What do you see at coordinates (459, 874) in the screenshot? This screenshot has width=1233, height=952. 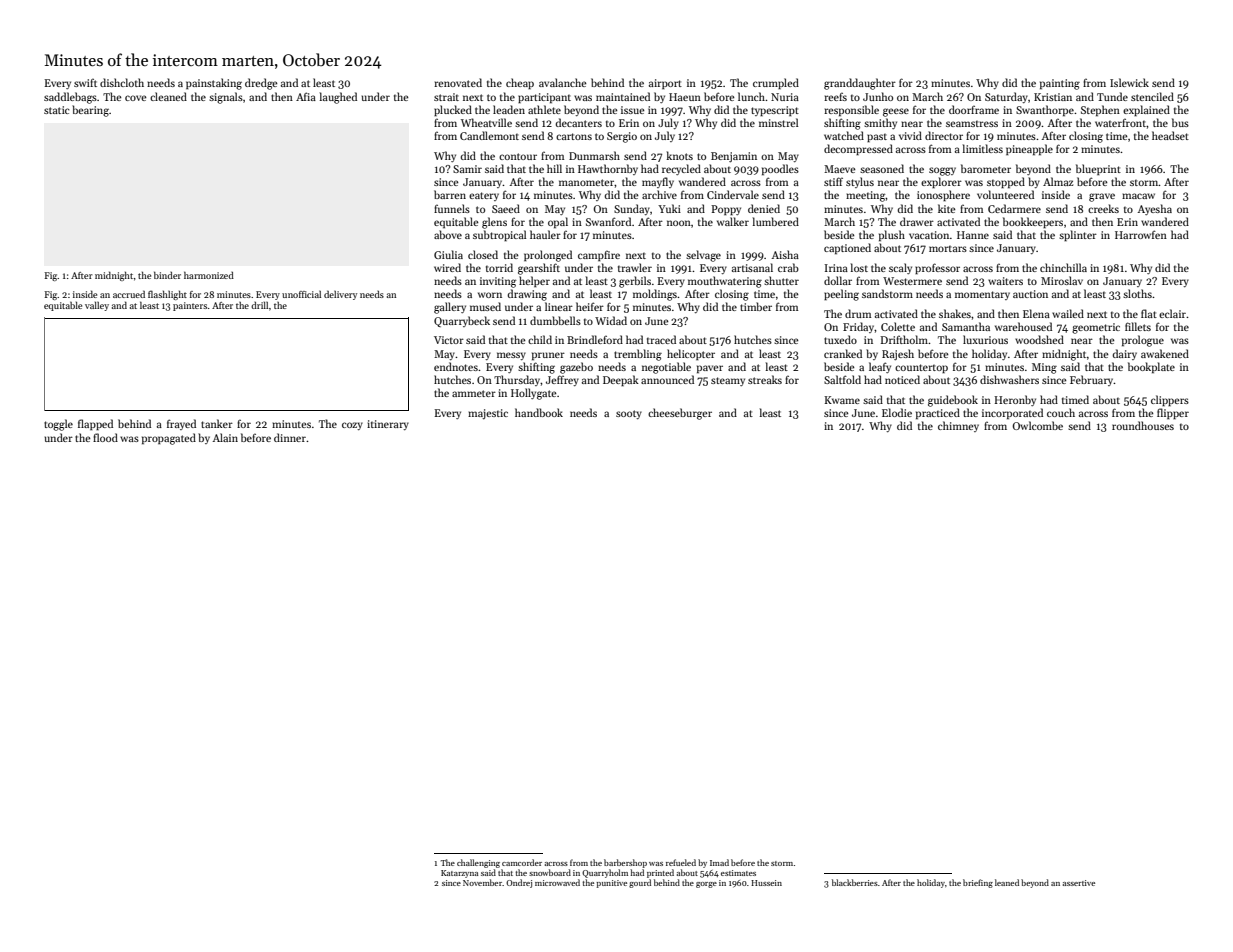 I see `Katarzyna` at bounding box center [459, 874].
